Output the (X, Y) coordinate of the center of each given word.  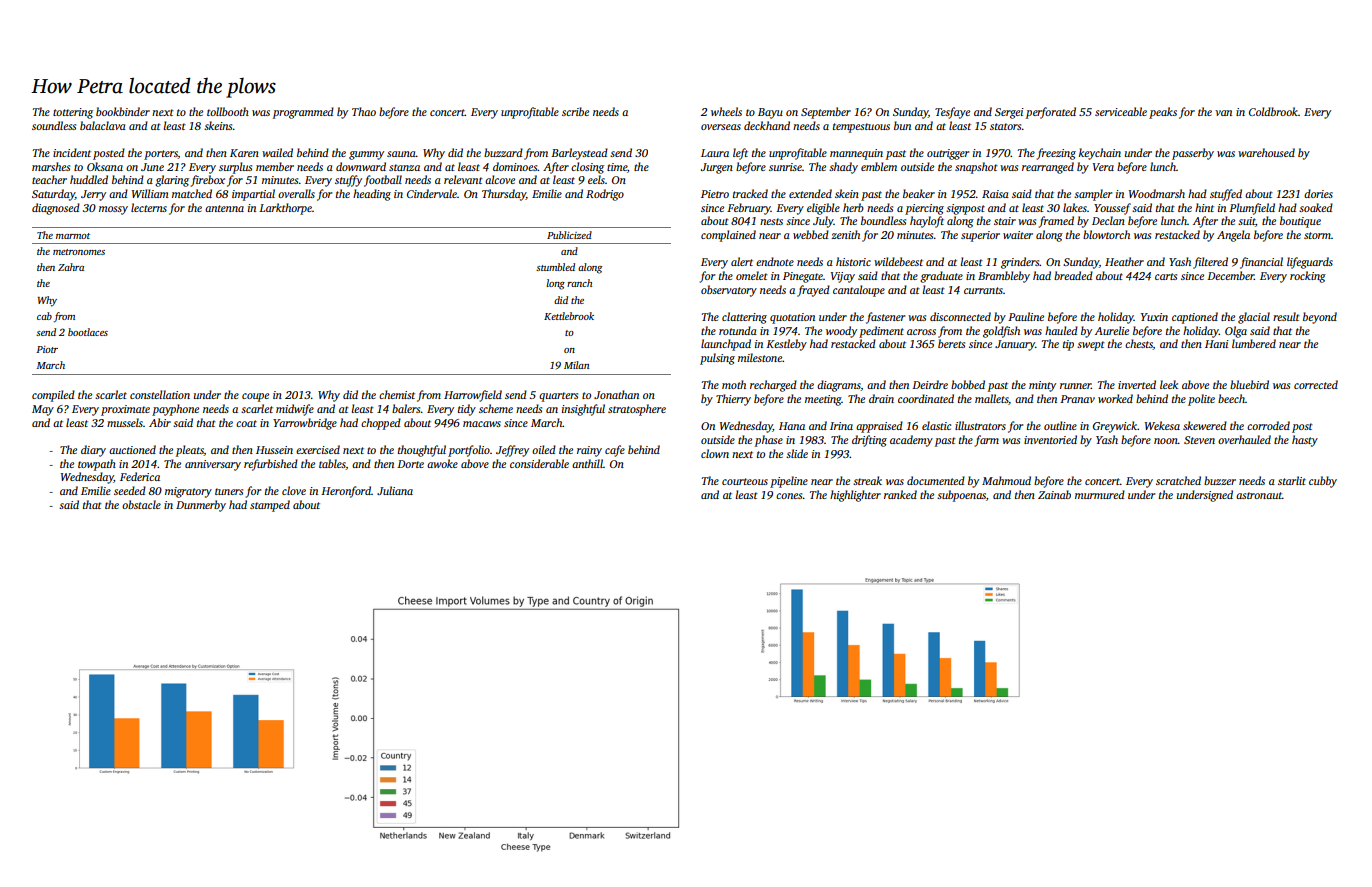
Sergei (1009, 113)
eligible (823, 209)
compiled (53, 396)
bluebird (1249, 384)
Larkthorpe (285, 209)
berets (951, 343)
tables (332, 464)
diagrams (839, 386)
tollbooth (228, 111)
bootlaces (88, 332)
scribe (575, 111)
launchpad (726, 345)
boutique (1300, 222)
